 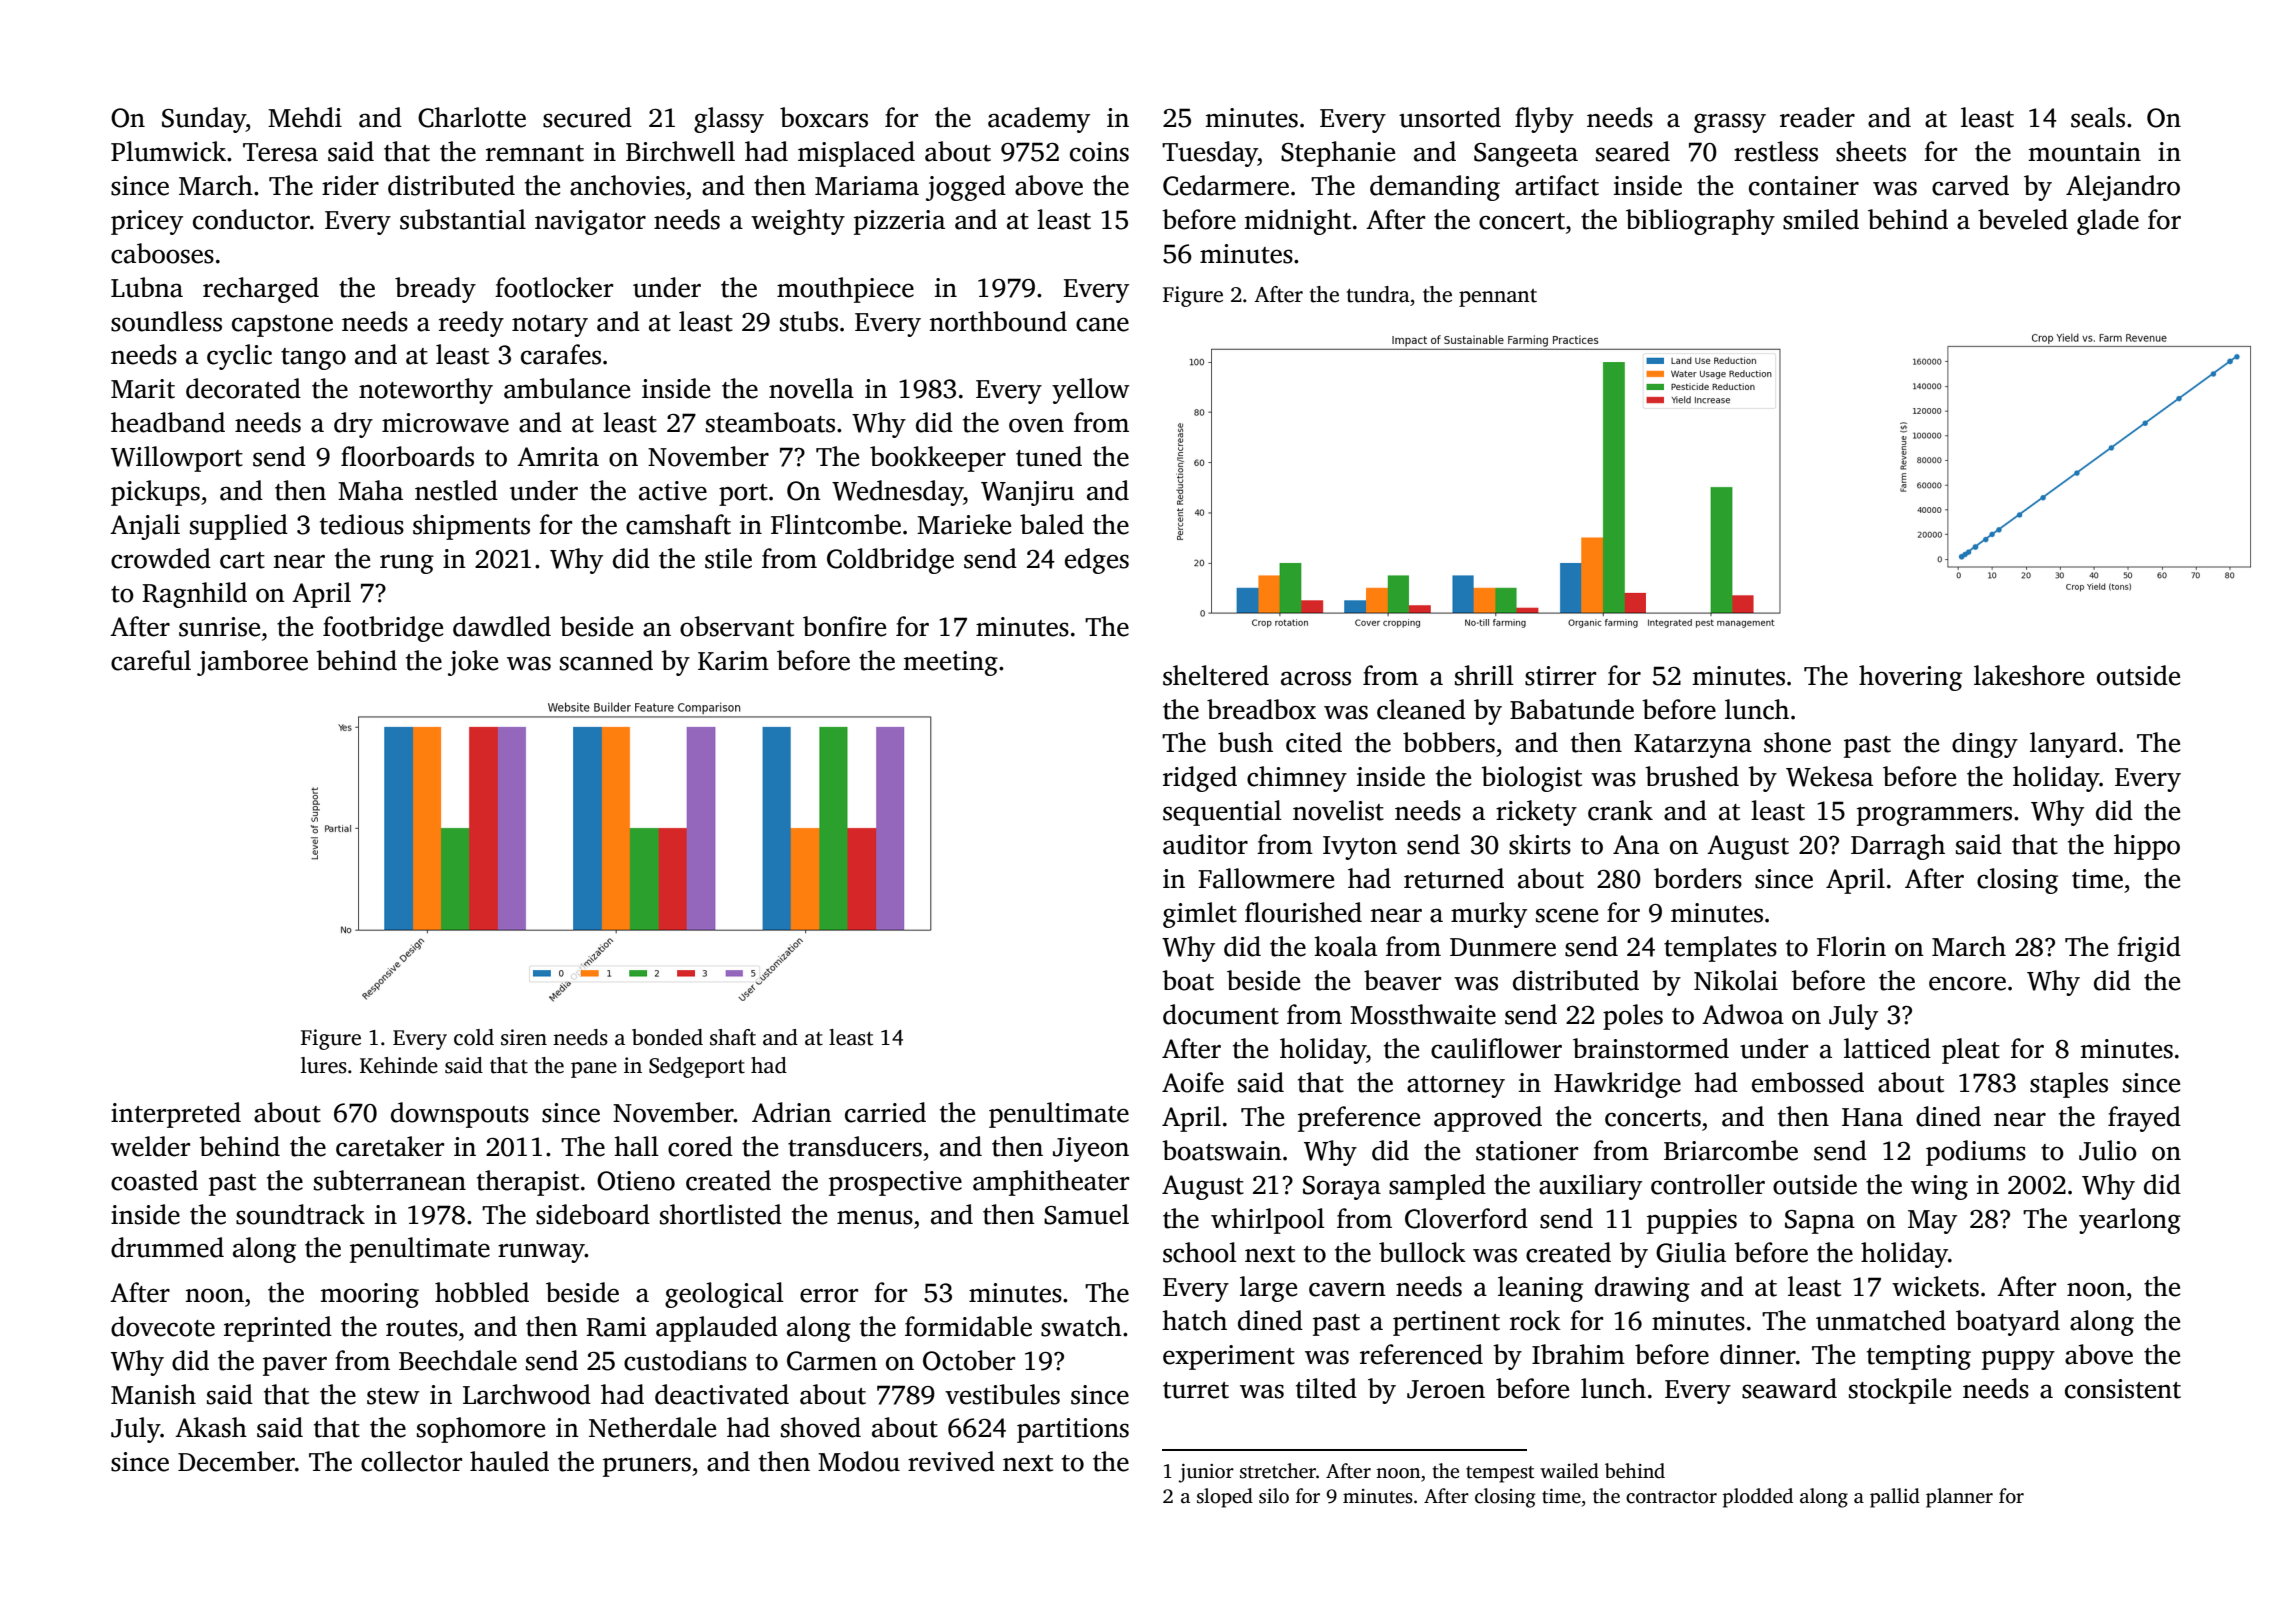 What do you see at coordinates (1206, 1473) in the document?
I see `junior` at bounding box center [1206, 1473].
